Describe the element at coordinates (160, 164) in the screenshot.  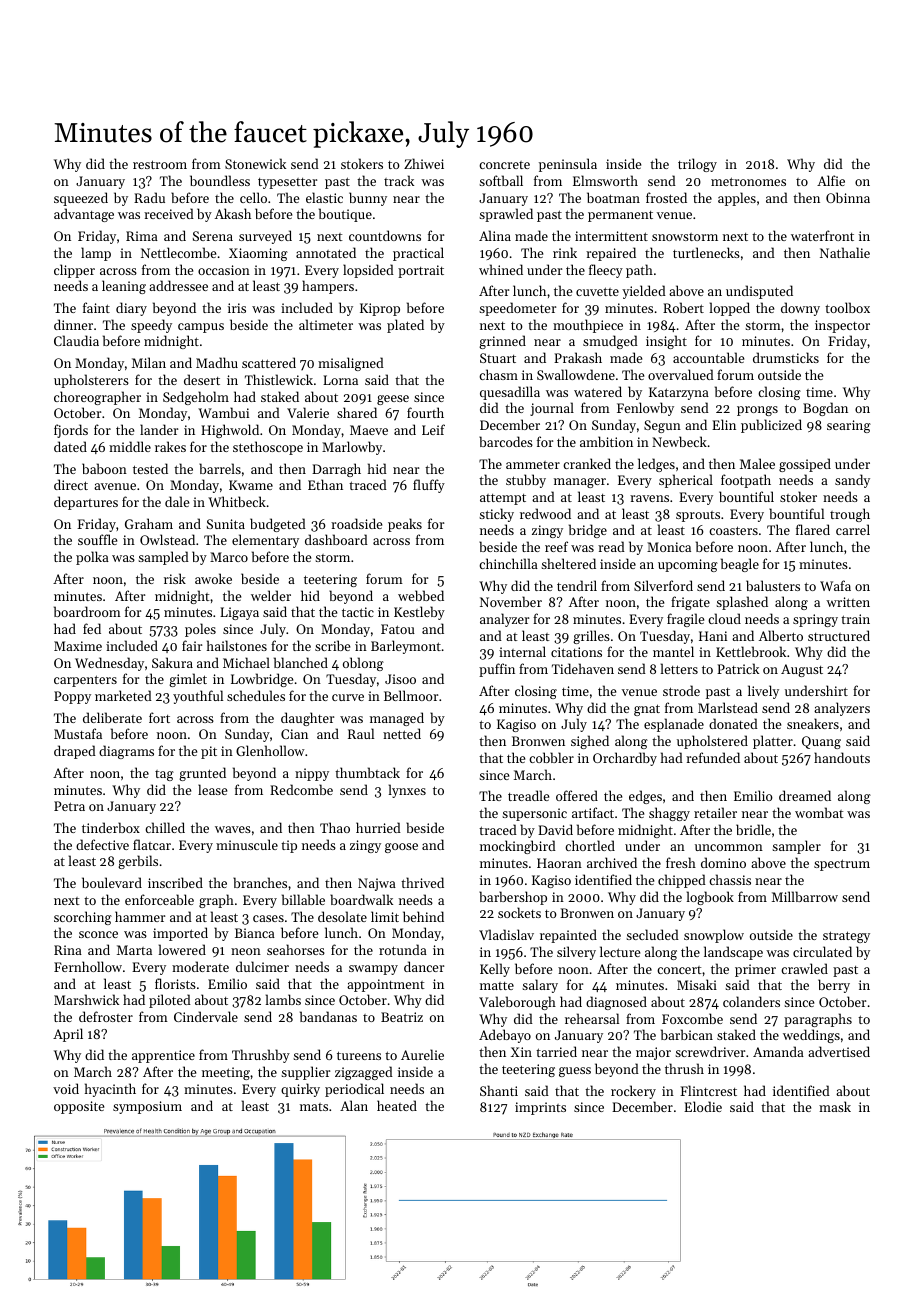
I see `restroom` at that location.
